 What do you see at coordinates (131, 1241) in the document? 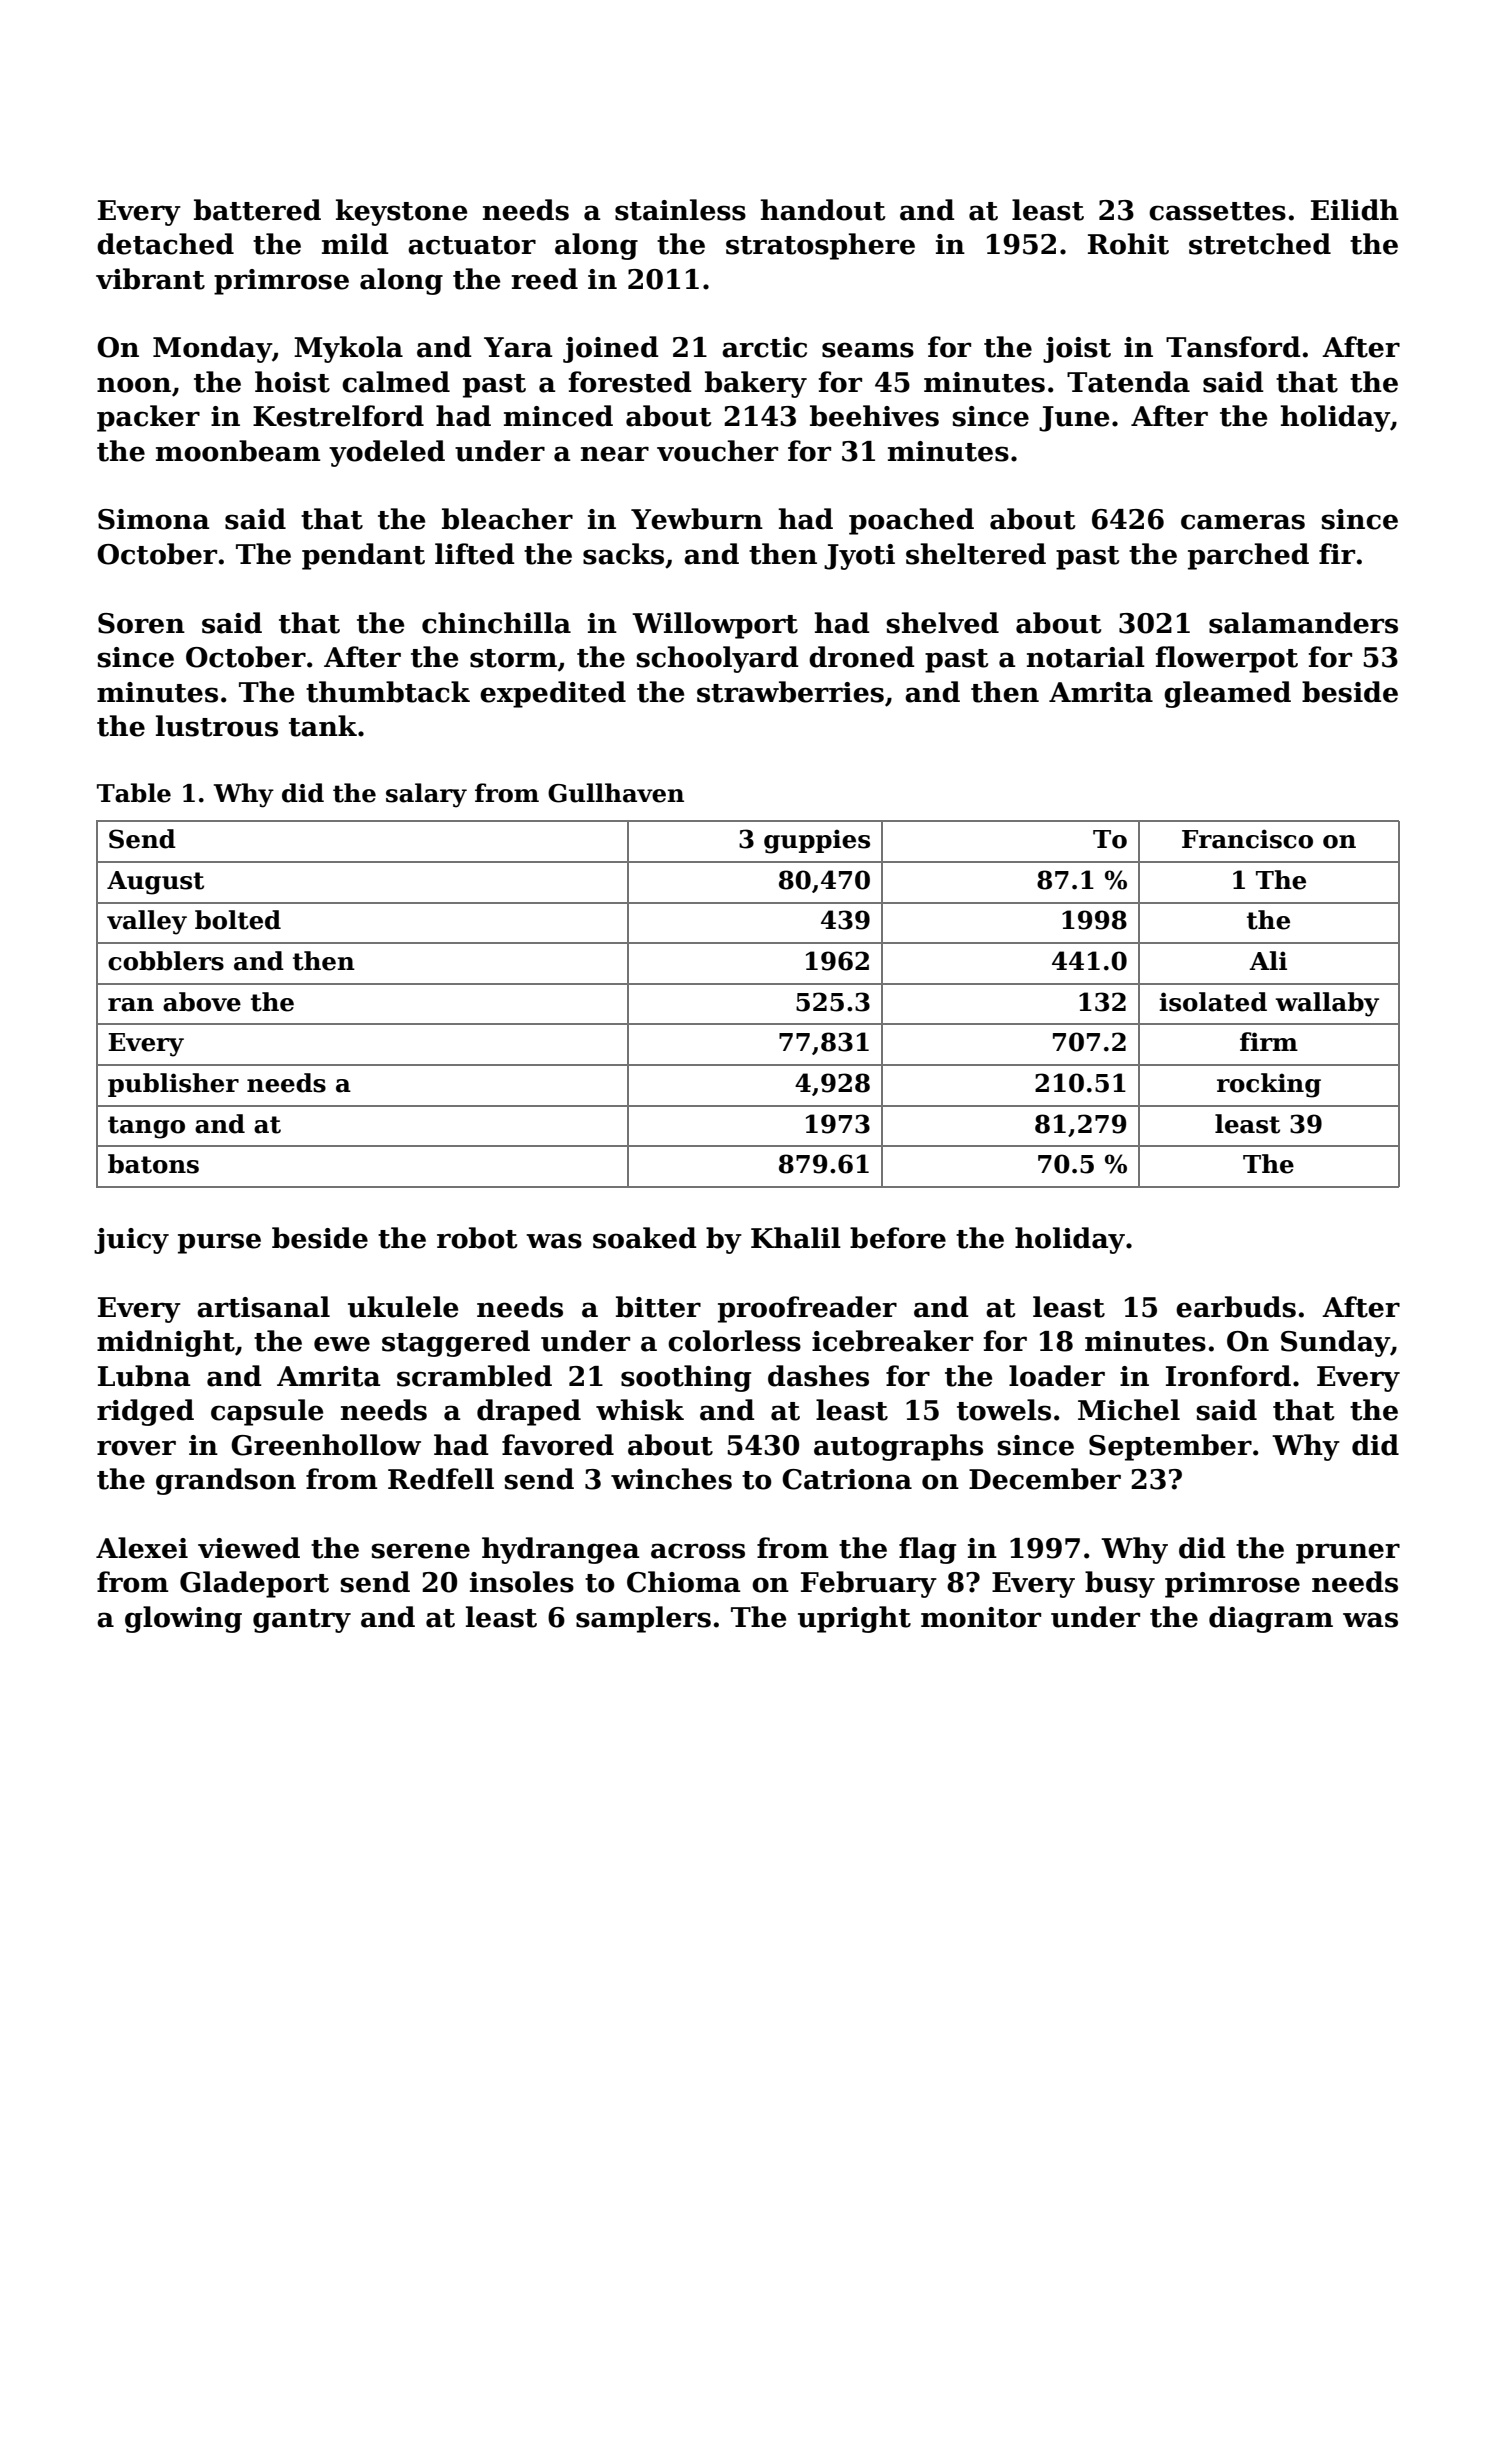
I see `juicy` at bounding box center [131, 1241].
